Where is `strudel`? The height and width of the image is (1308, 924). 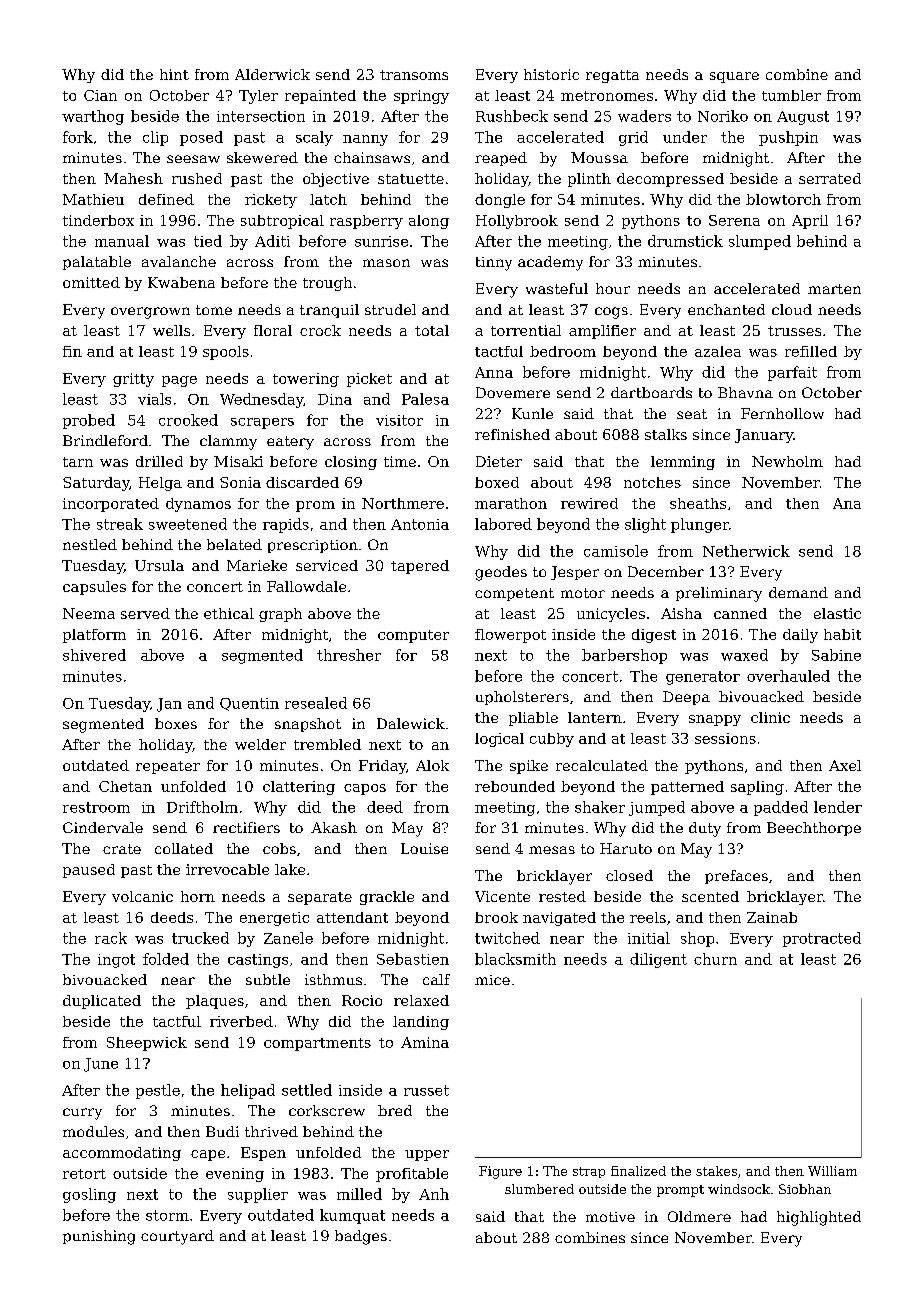 strudel is located at coordinates (390, 309).
